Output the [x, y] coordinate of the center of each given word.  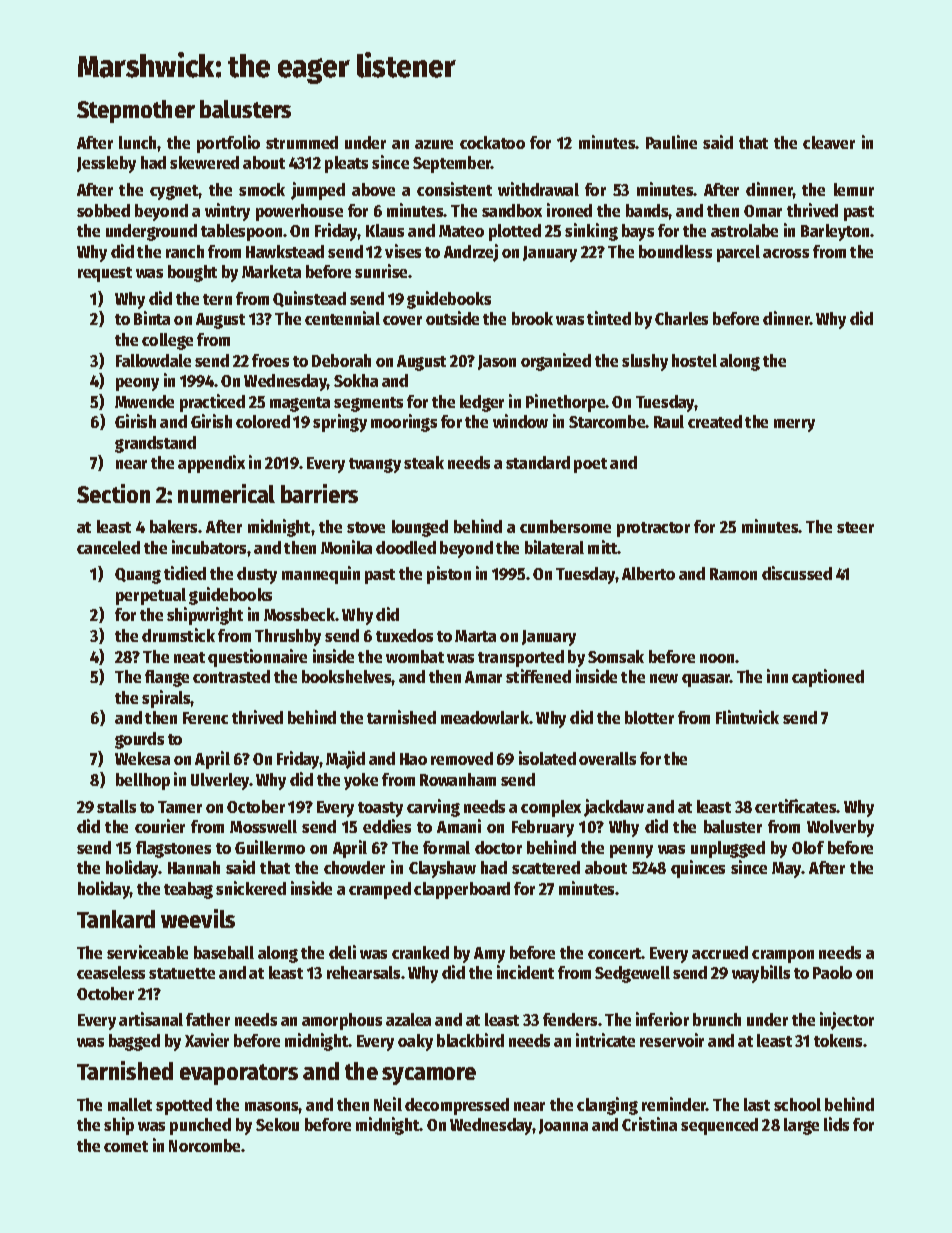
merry [794, 425]
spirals [166, 699]
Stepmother [136, 111]
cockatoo [492, 142]
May [787, 870]
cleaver [829, 142]
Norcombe [205, 1145]
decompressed [457, 1106]
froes [270, 360]
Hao [413, 759]
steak [424, 462]
